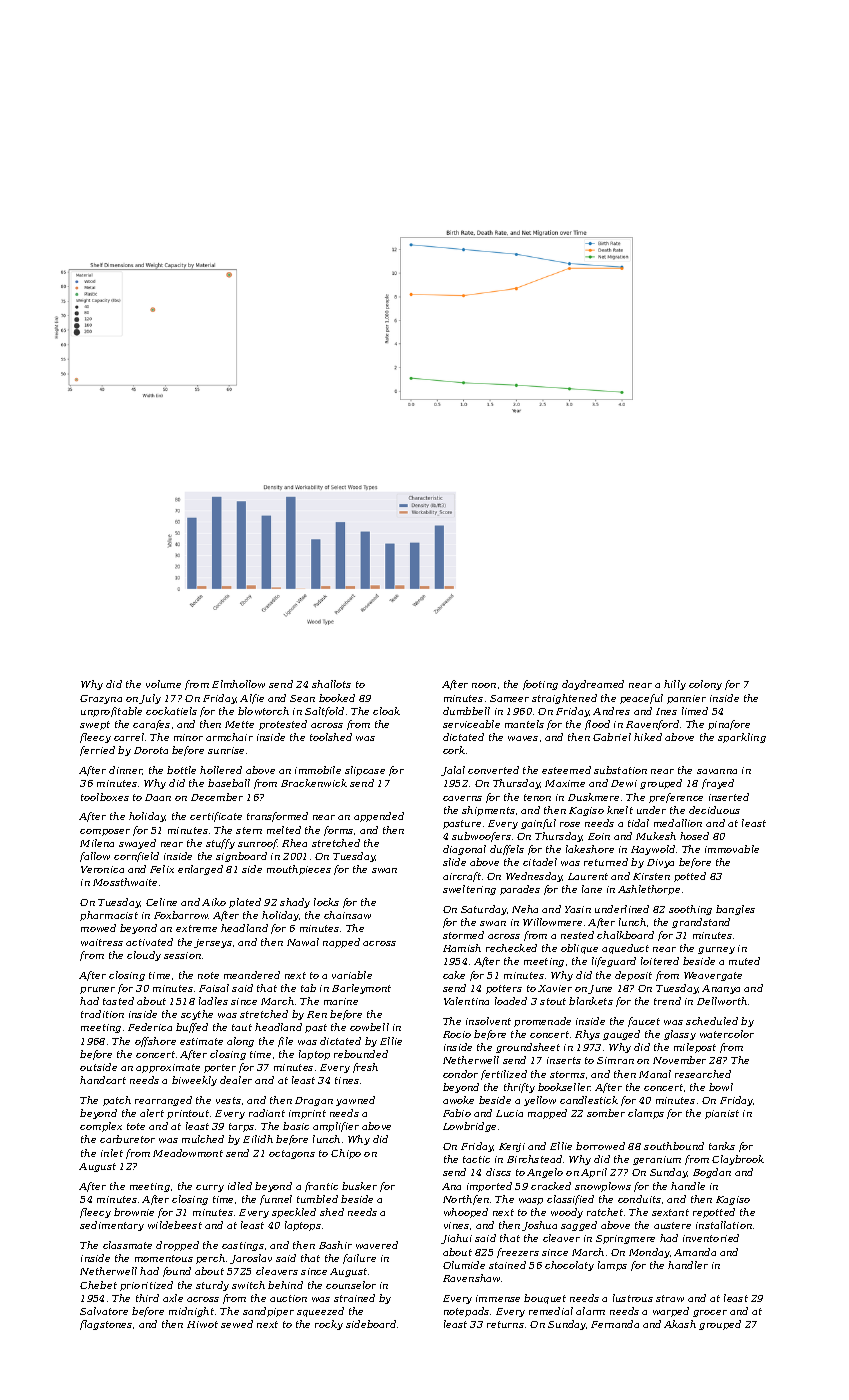 Image resolution: width=849 pixels, height=1400 pixels. I want to click on cloak, so click(386, 711).
